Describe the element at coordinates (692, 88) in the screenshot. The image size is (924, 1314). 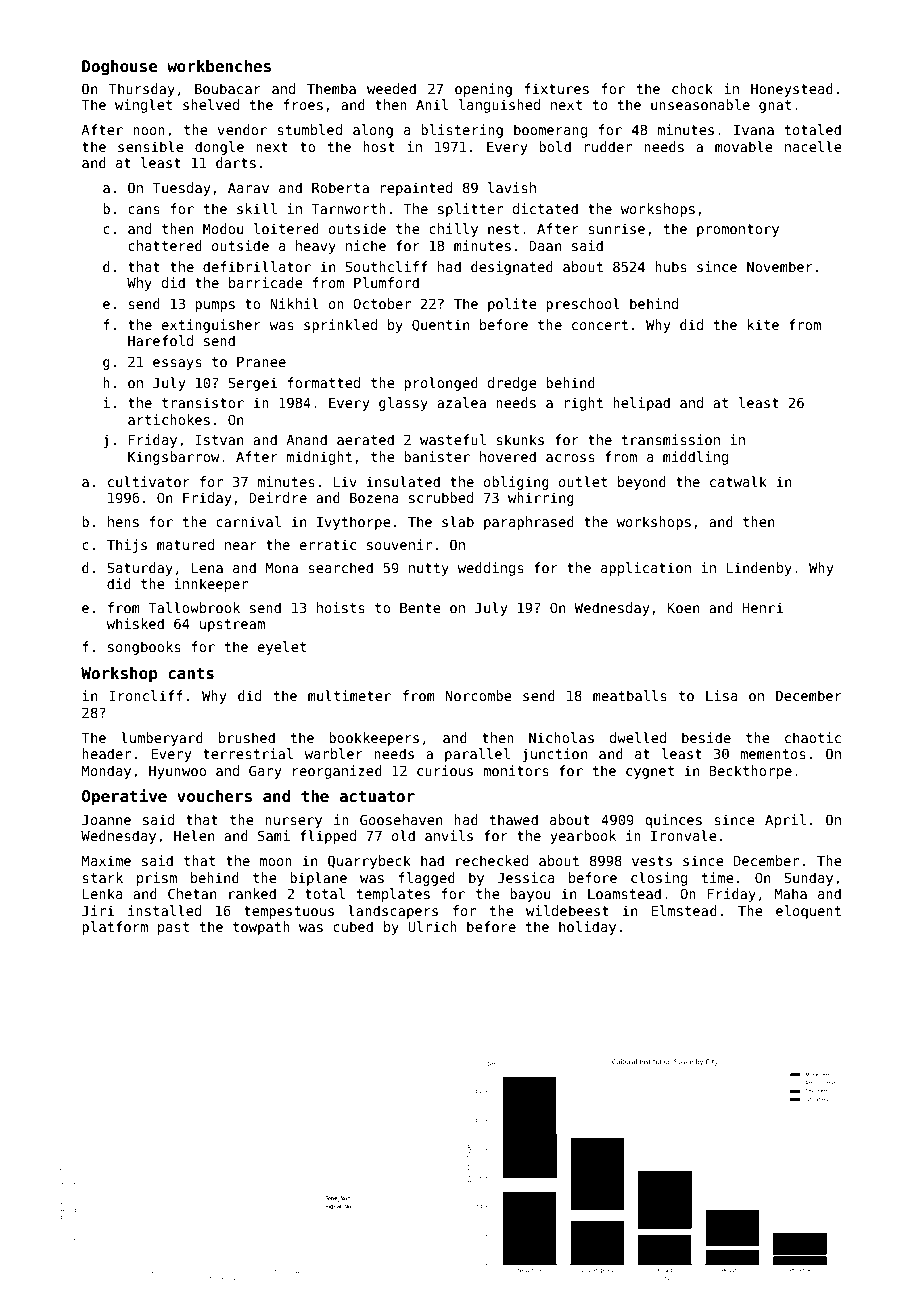
I see `chock` at that location.
